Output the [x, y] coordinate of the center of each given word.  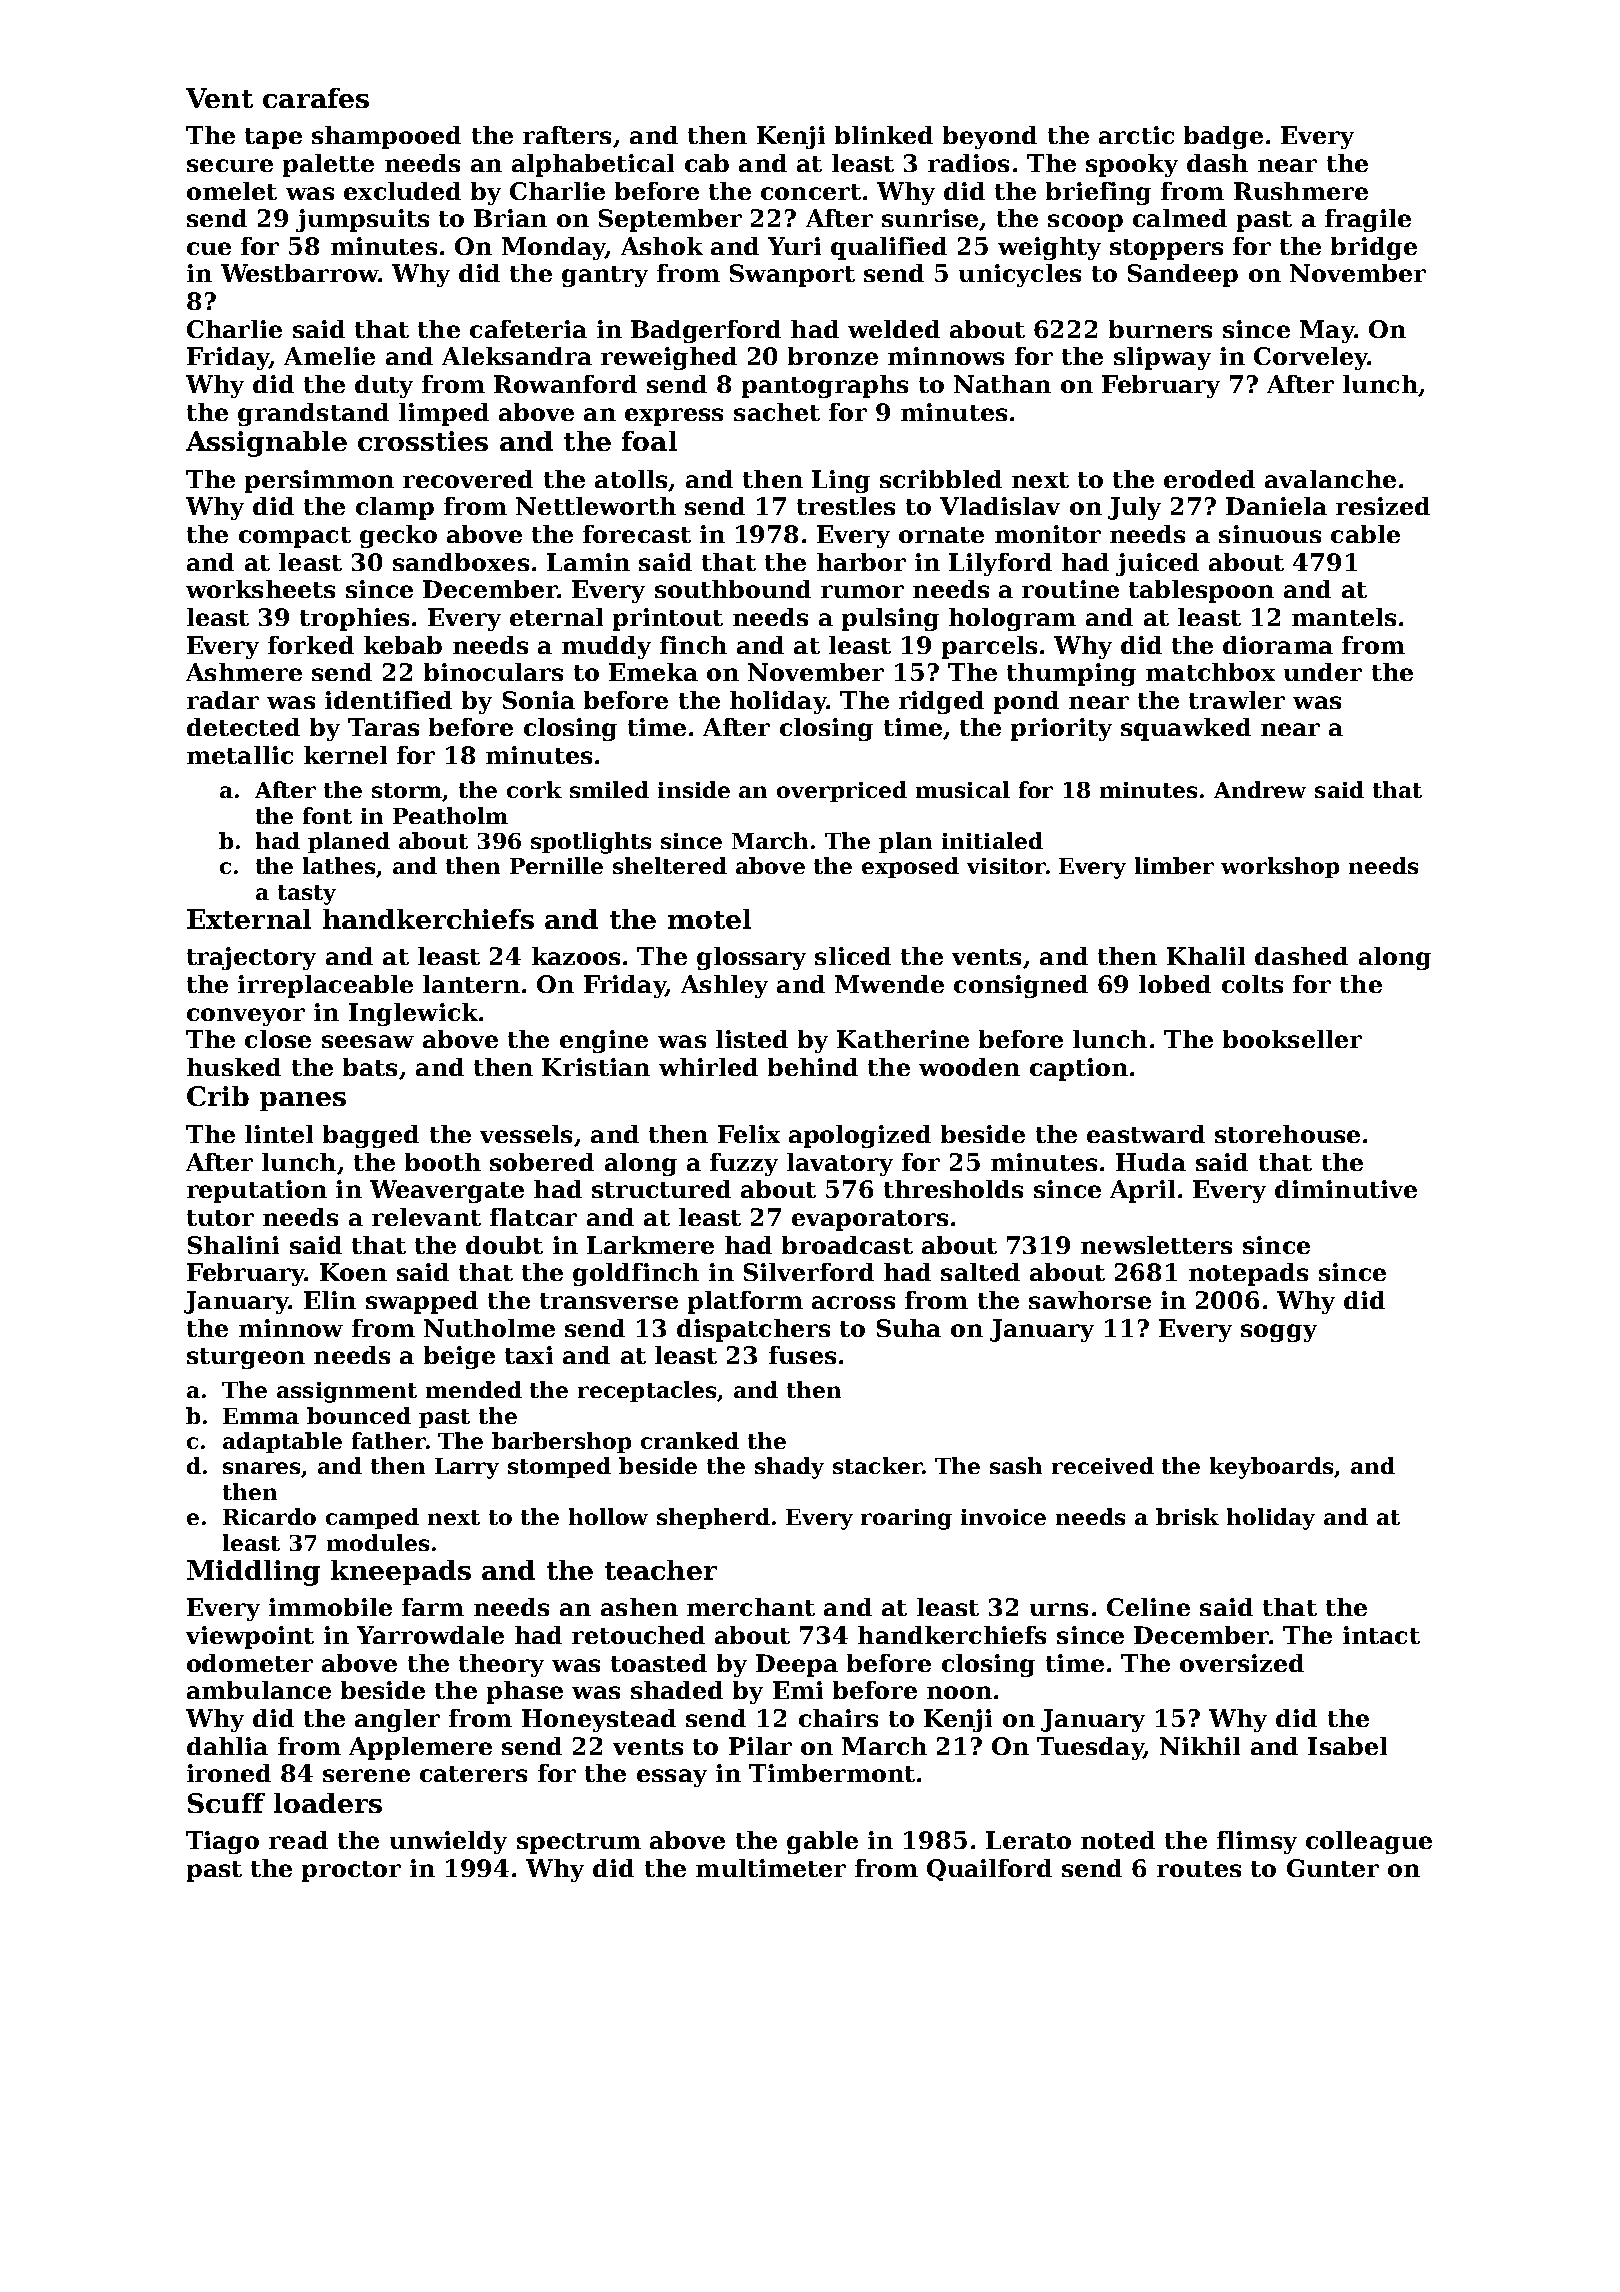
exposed [910, 867]
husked [234, 1067]
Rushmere [1301, 191]
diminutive [1346, 1189]
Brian [510, 218]
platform [745, 1302]
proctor [351, 1871]
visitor [1006, 866]
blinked [884, 135]
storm [407, 792]
